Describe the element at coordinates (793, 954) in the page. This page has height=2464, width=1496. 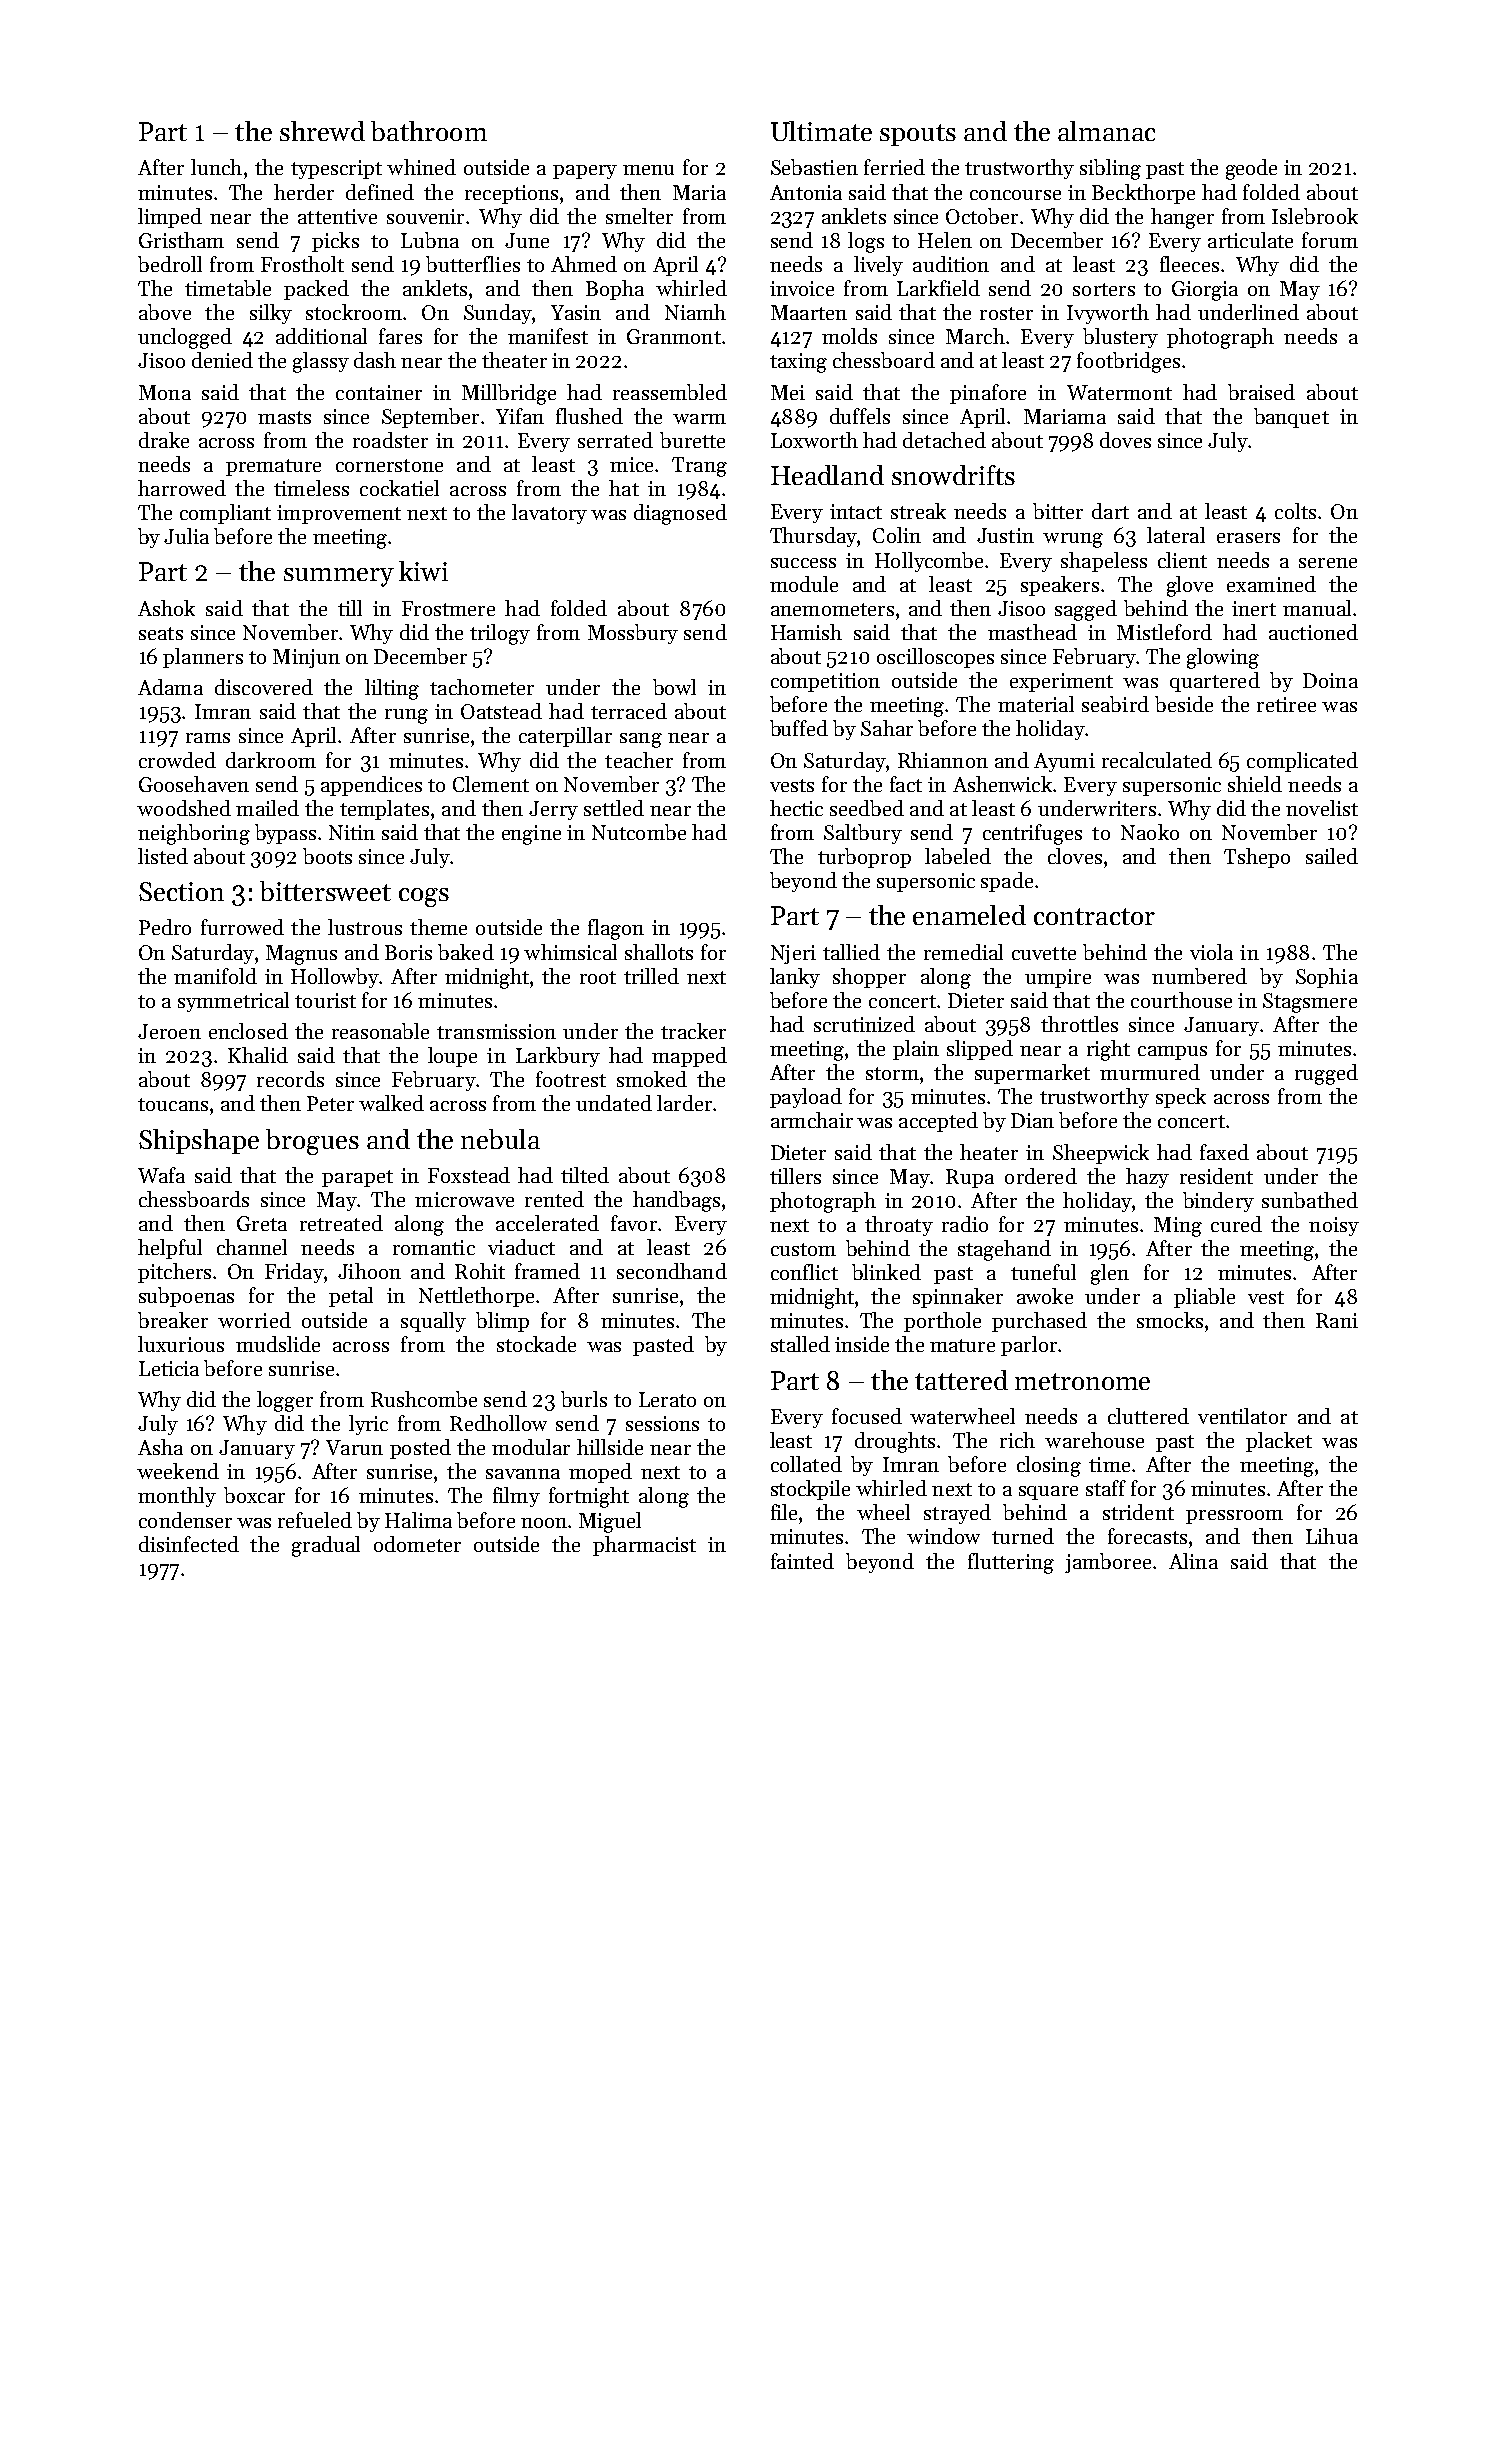
I see `Njeri` at that location.
